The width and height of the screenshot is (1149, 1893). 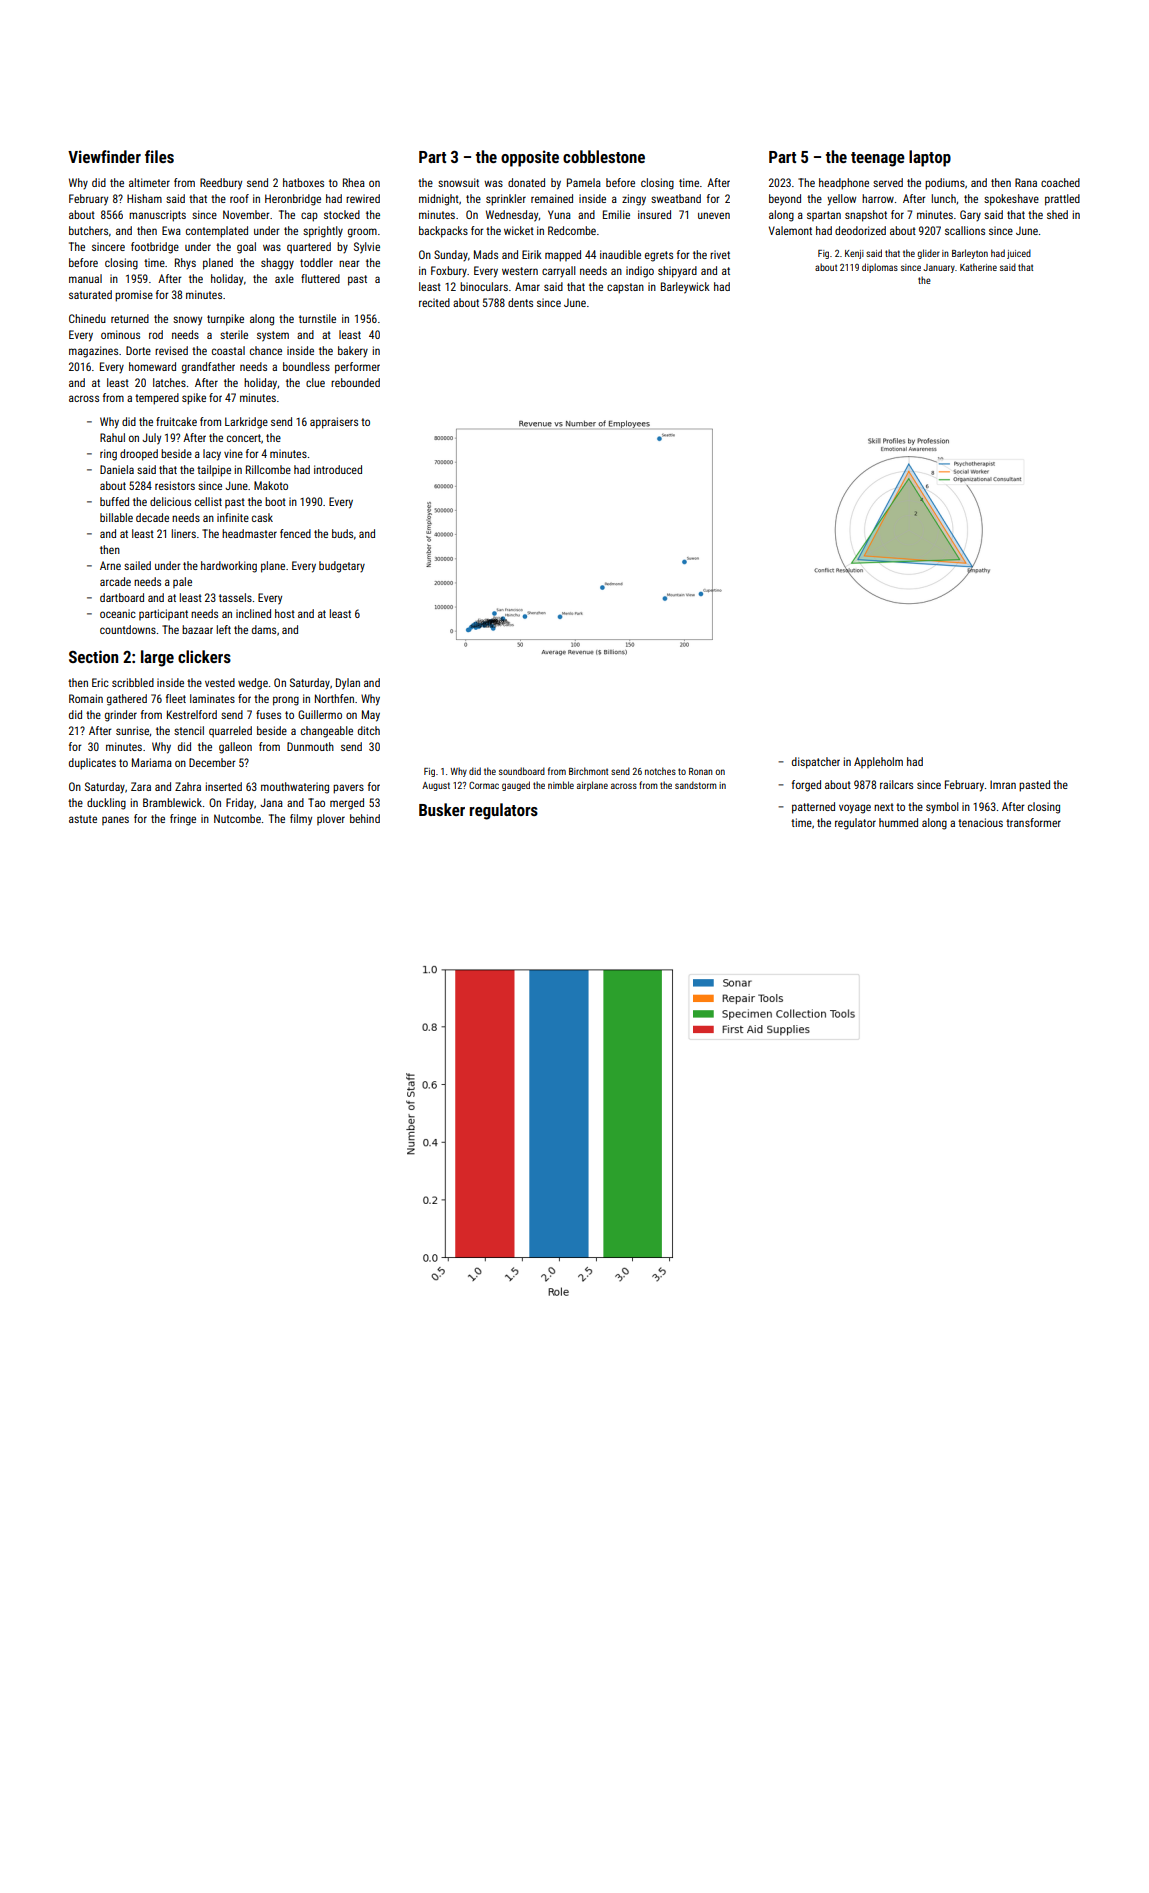 I want to click on Reedbury, so click(x=221, y=184).
